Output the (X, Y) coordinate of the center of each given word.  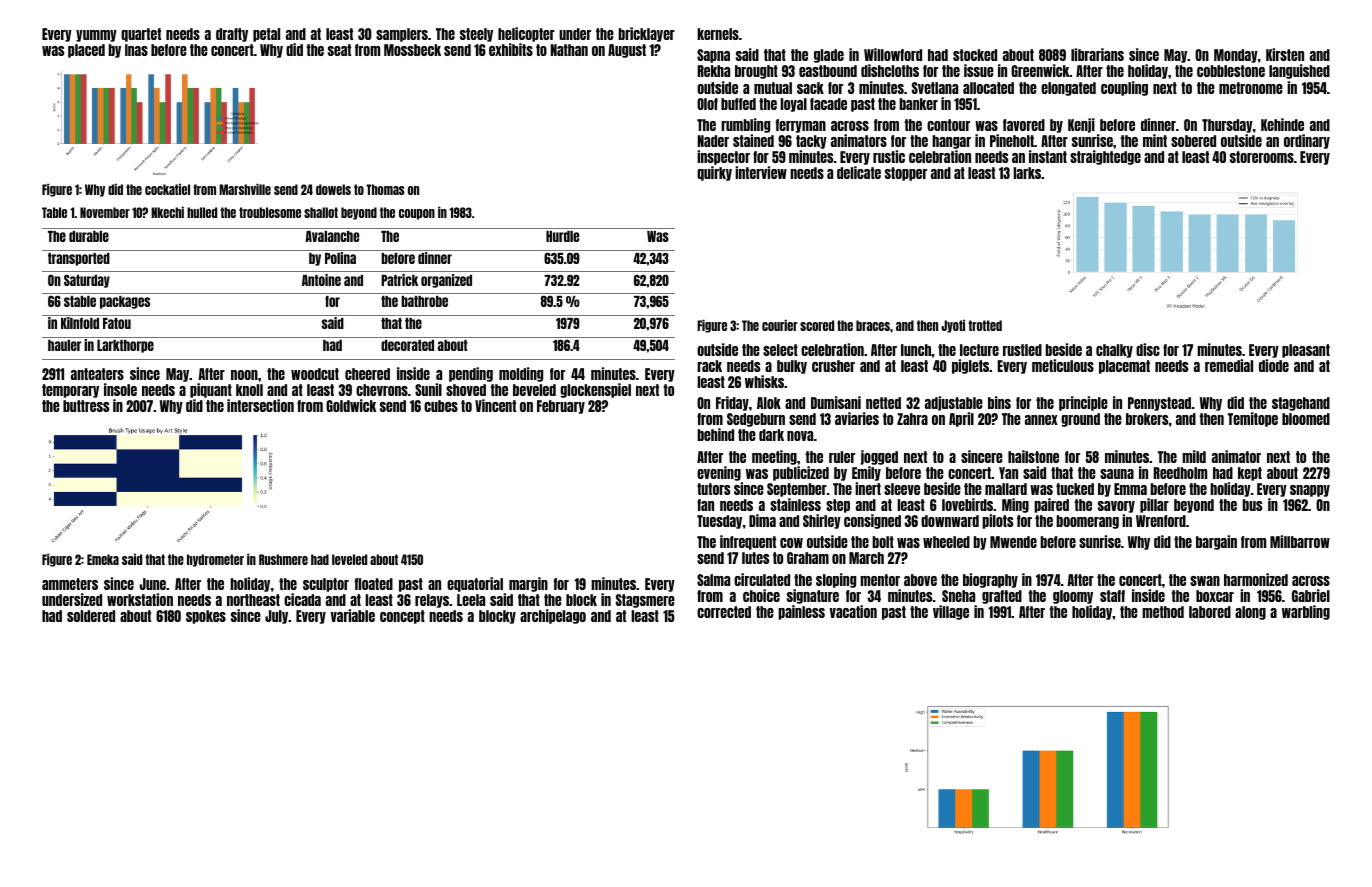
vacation (853, 611)
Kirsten (1285, 54)
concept (402, 617)
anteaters (97, 374)
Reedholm (1180, 473)
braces (873, 325)
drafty (232, 35)
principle (1083, 403)
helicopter (526, 34)
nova (800, 436)
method (1163, 612)
